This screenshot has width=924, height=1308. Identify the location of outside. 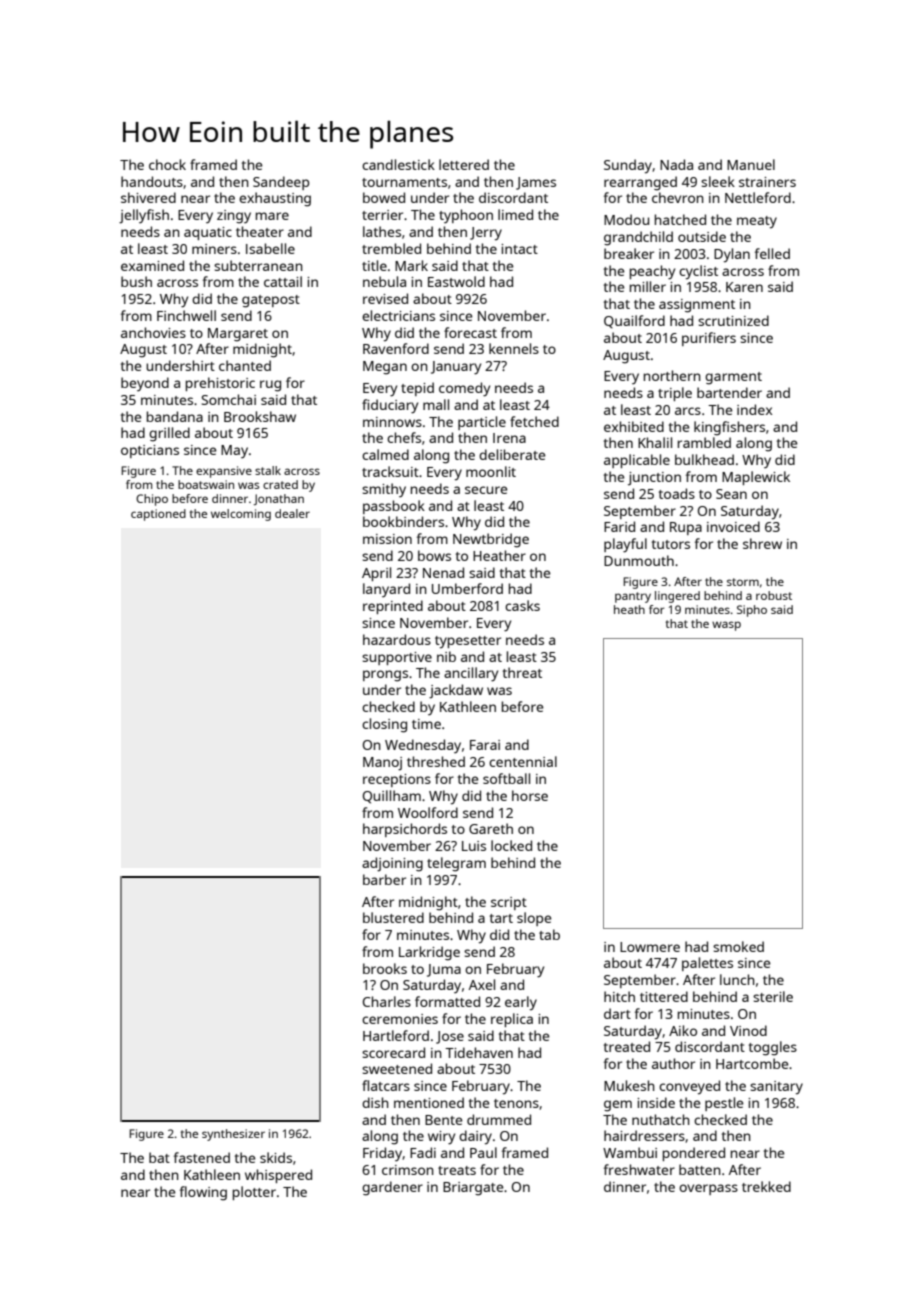
(702, 236).
